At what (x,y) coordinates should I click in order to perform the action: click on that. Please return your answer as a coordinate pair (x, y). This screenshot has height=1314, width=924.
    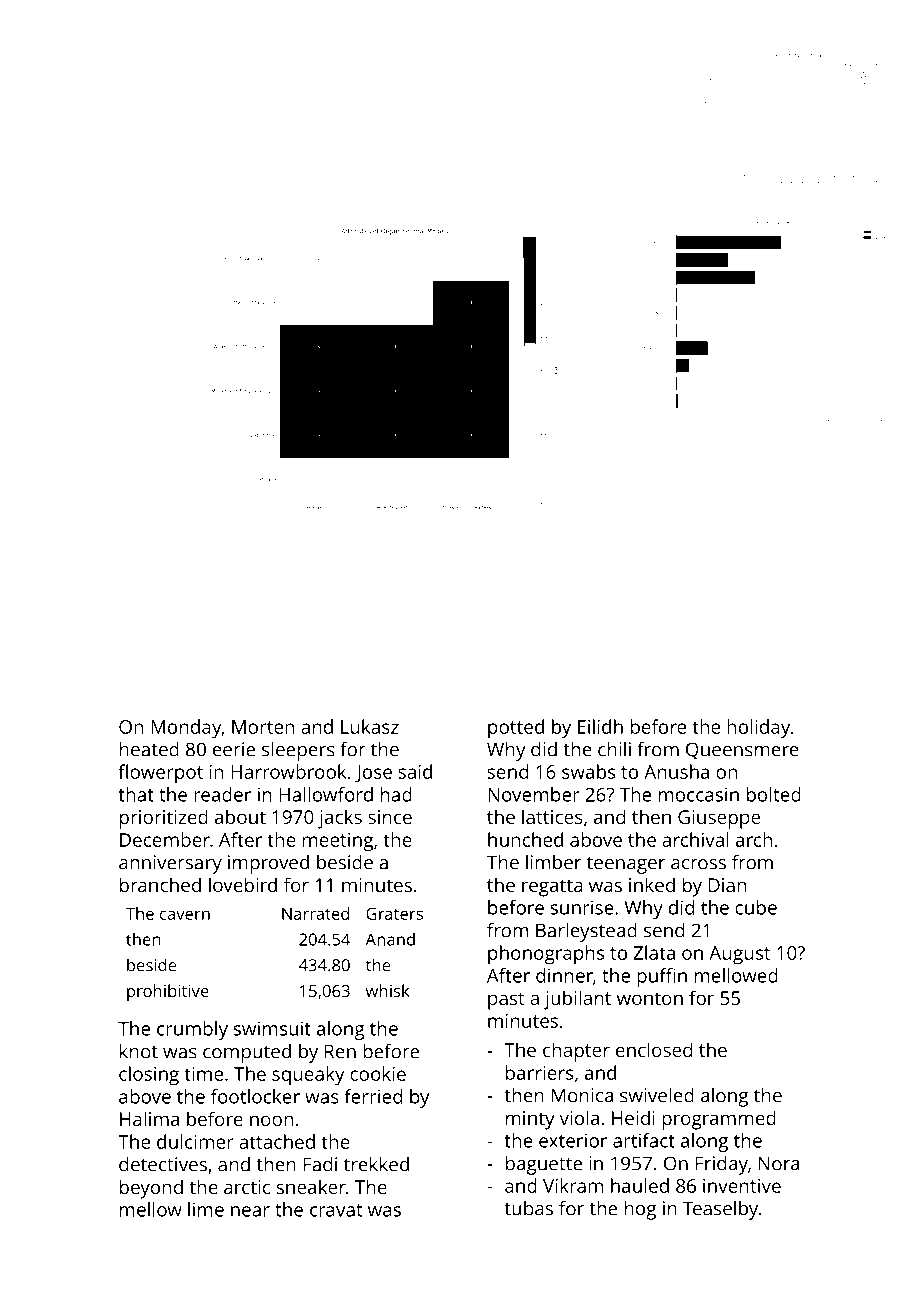
    Looking at the image, I should click on (136, 794).
